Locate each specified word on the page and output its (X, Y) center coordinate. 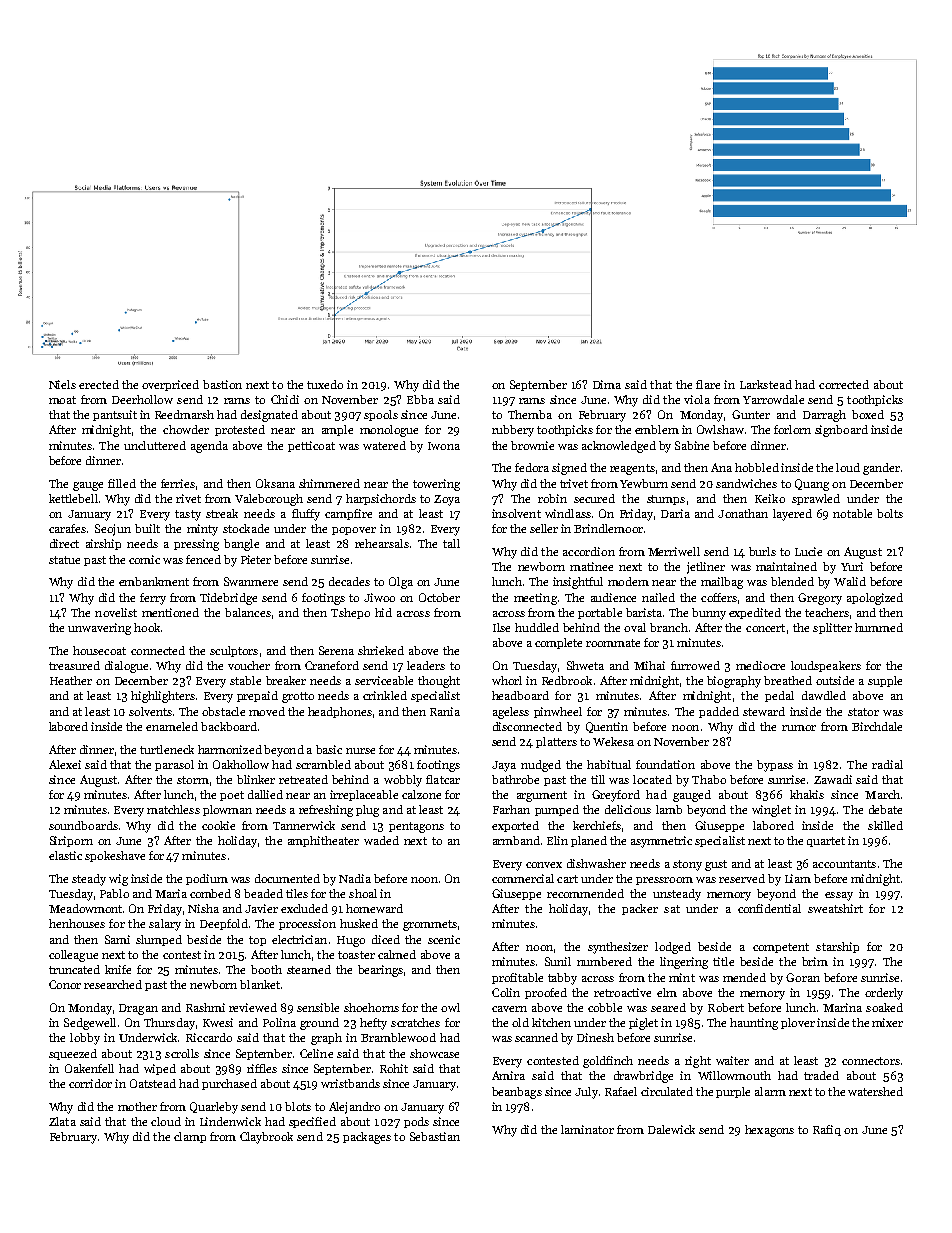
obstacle (223, 711)
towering (436, 485)
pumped (557, 810)
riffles (262, 1068)
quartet (826, 842)
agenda (209, 447)
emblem (657, 429)
